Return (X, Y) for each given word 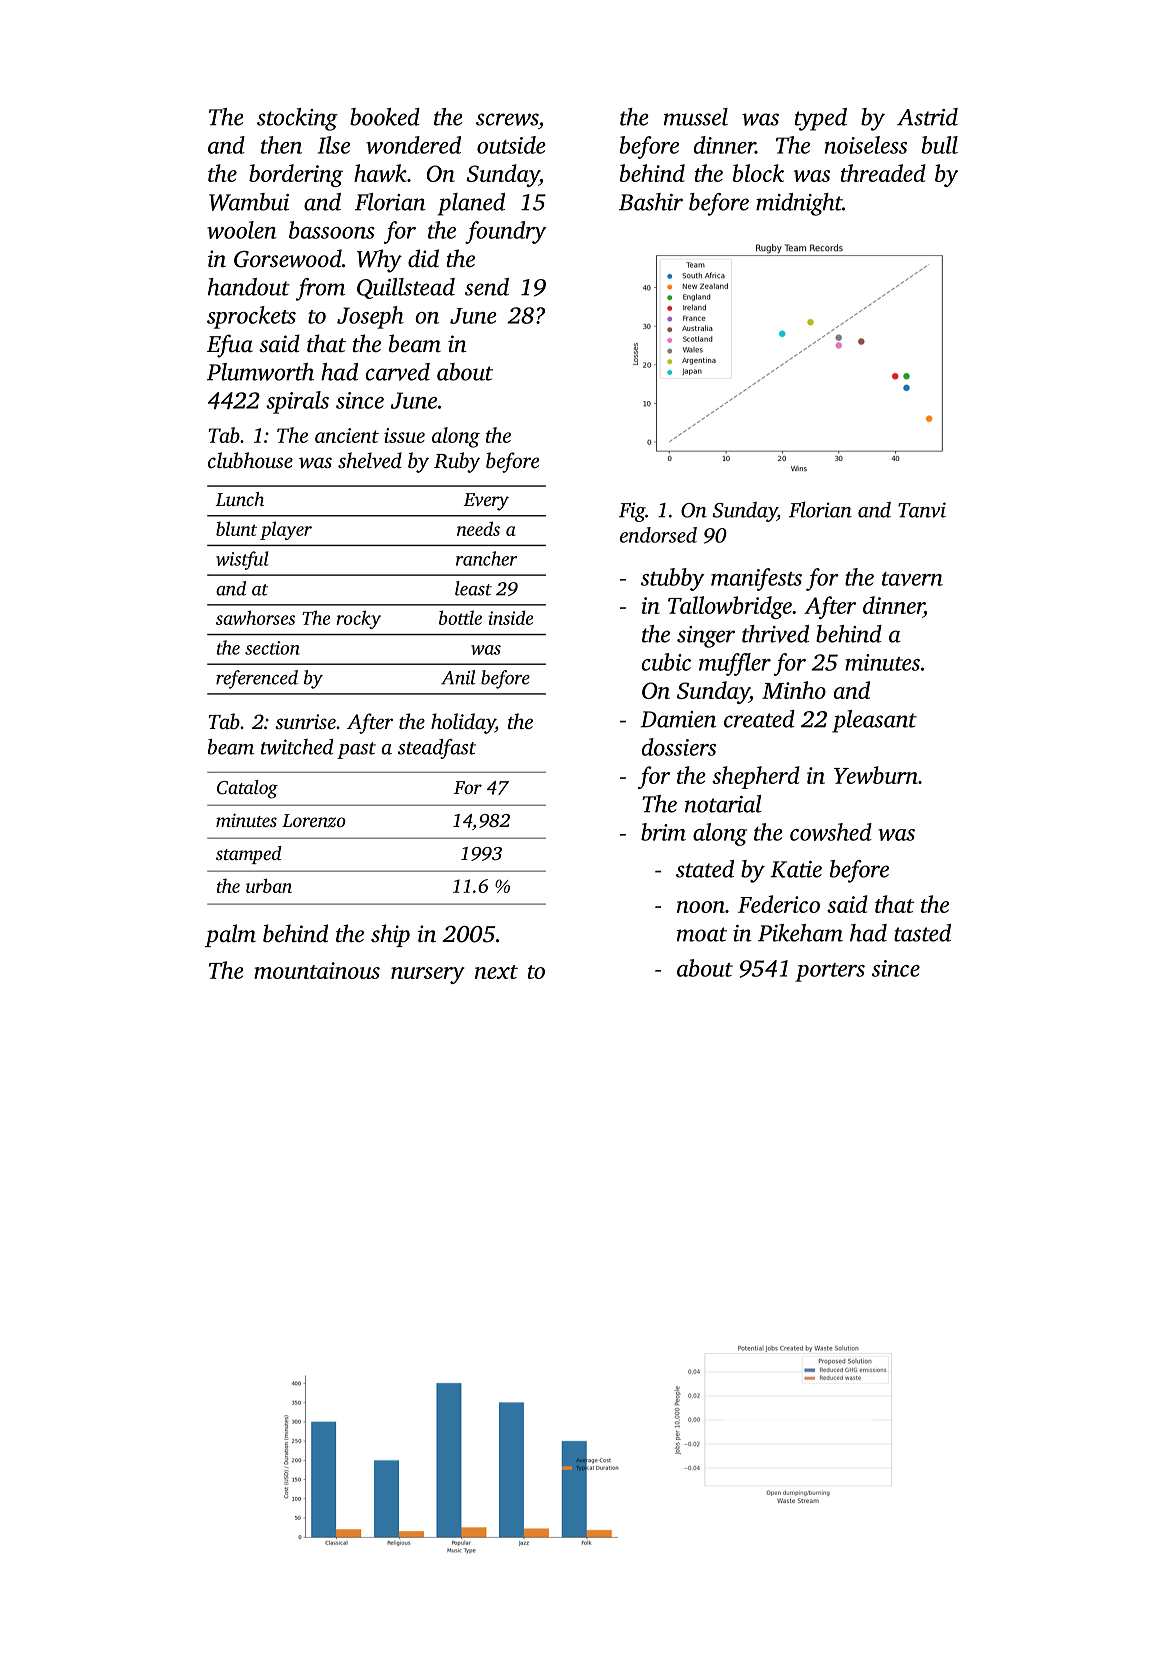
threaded (883, 173)
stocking (297, 119)
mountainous (317, 970)
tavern (912, 579)
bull (940, 145)
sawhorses (255, 617)
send (487, 287)
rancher (486, 558)
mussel (696, 117)
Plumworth (260, 372)
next (496, 972)
